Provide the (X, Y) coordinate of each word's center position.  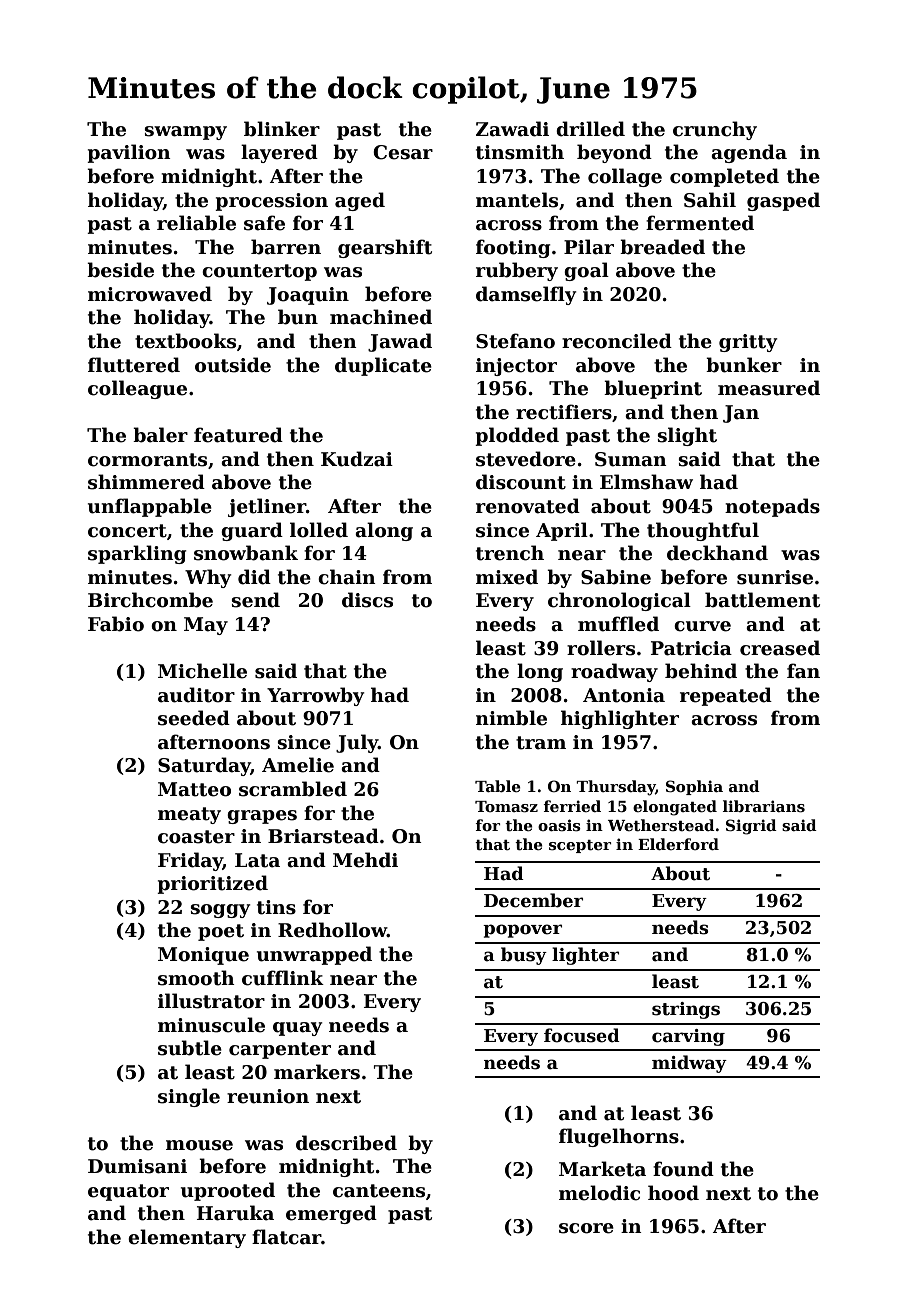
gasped (783, 201)
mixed (507, 577)
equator (128, 1192)
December (533, 900)
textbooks (185, 341)
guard (252, 531)
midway (689, 1064)
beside (120, 270)
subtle (190, 1048)
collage (625, 177)
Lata (257, 860)
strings (686, 1010)
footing (513, 248)
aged (360, 201)
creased (780, 648)
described (346, 1143)
